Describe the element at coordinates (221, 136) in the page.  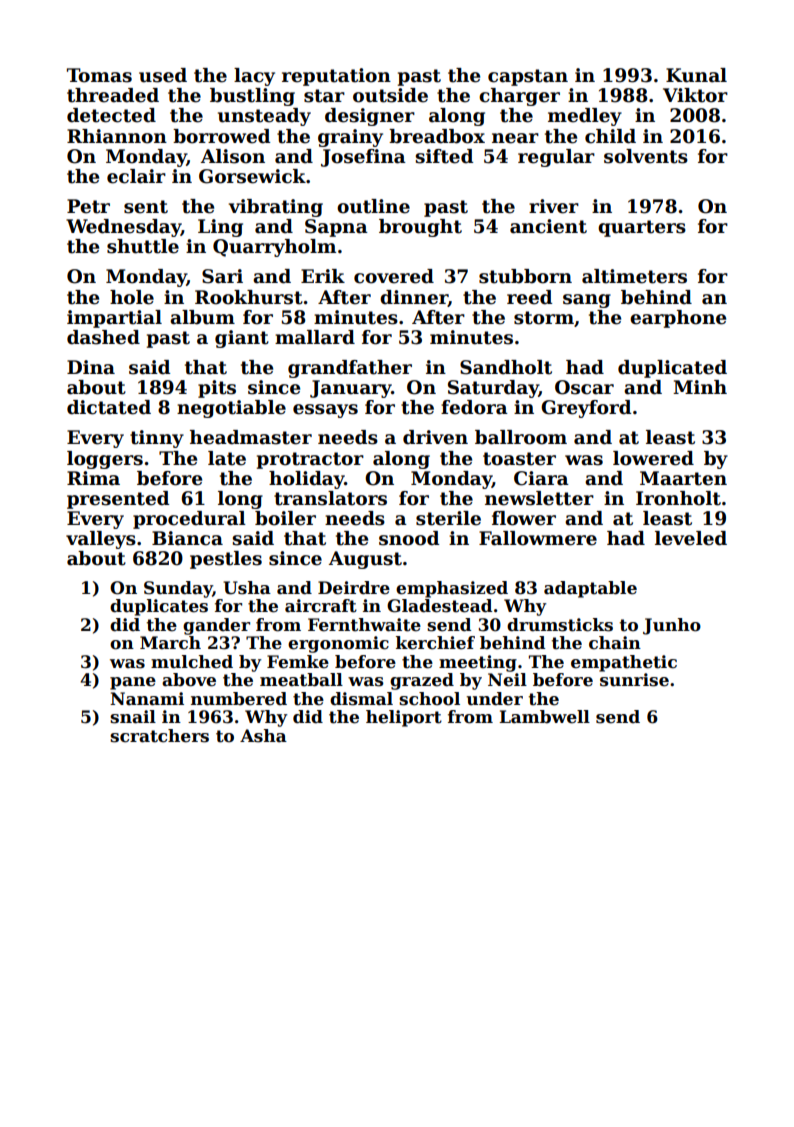
I see `borrowed` at that location.
